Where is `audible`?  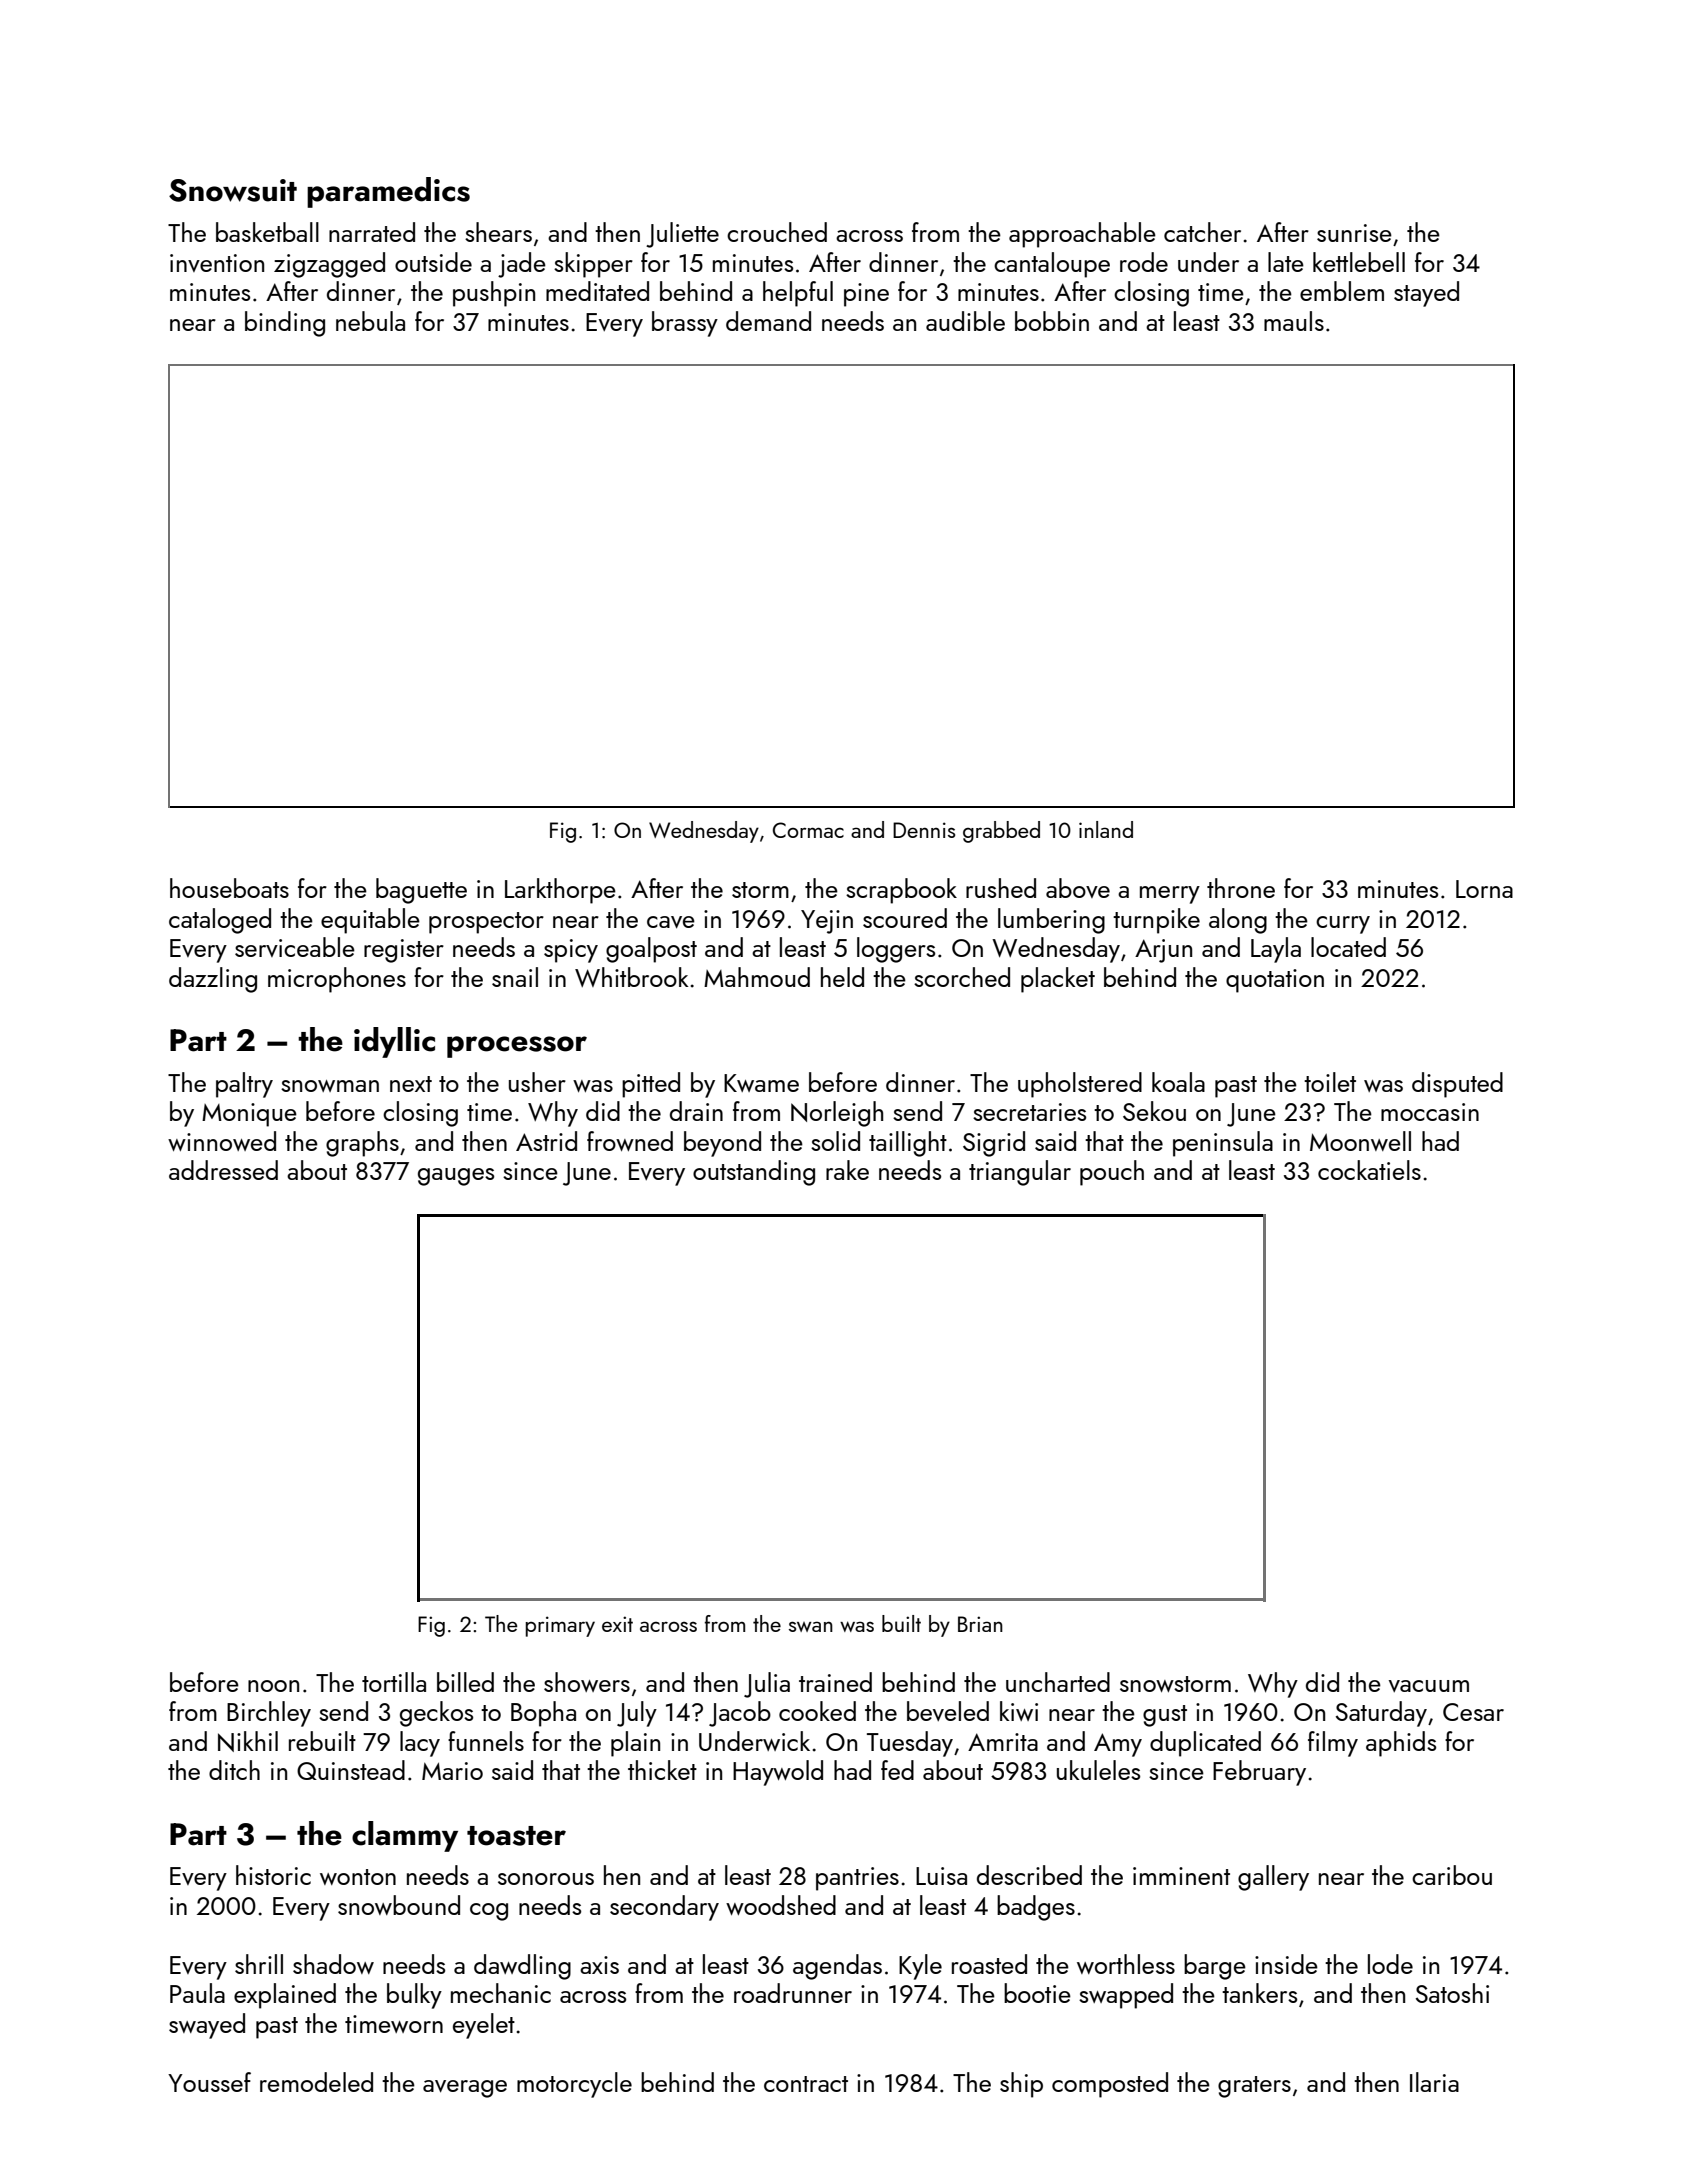 audible is located at coordinates (965, 321).
